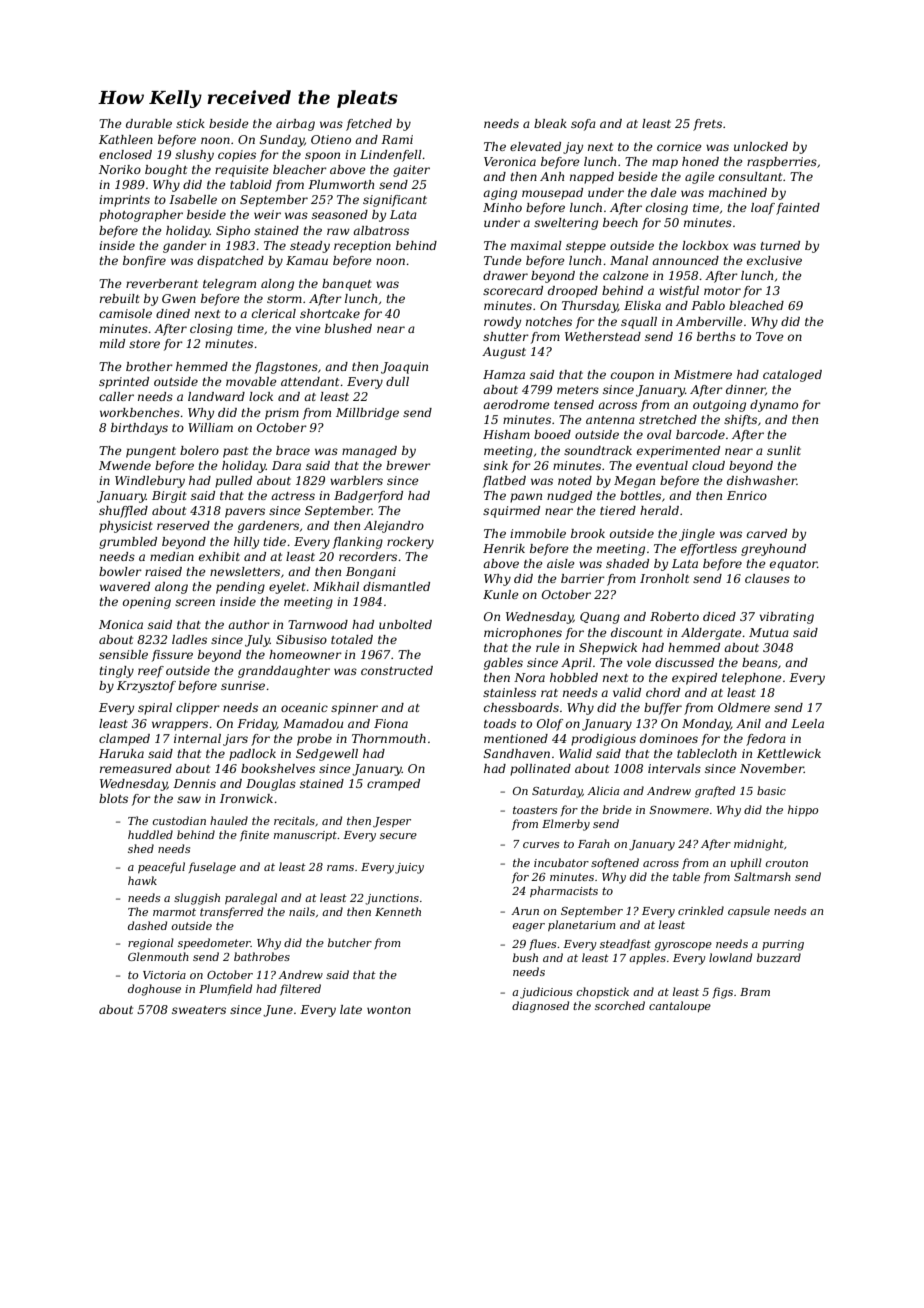 The height and width of the image is (1308, 924). What do you see at coordinates (179, 820) in the image?
I see `custodian` at bounding box center [179, 820].
